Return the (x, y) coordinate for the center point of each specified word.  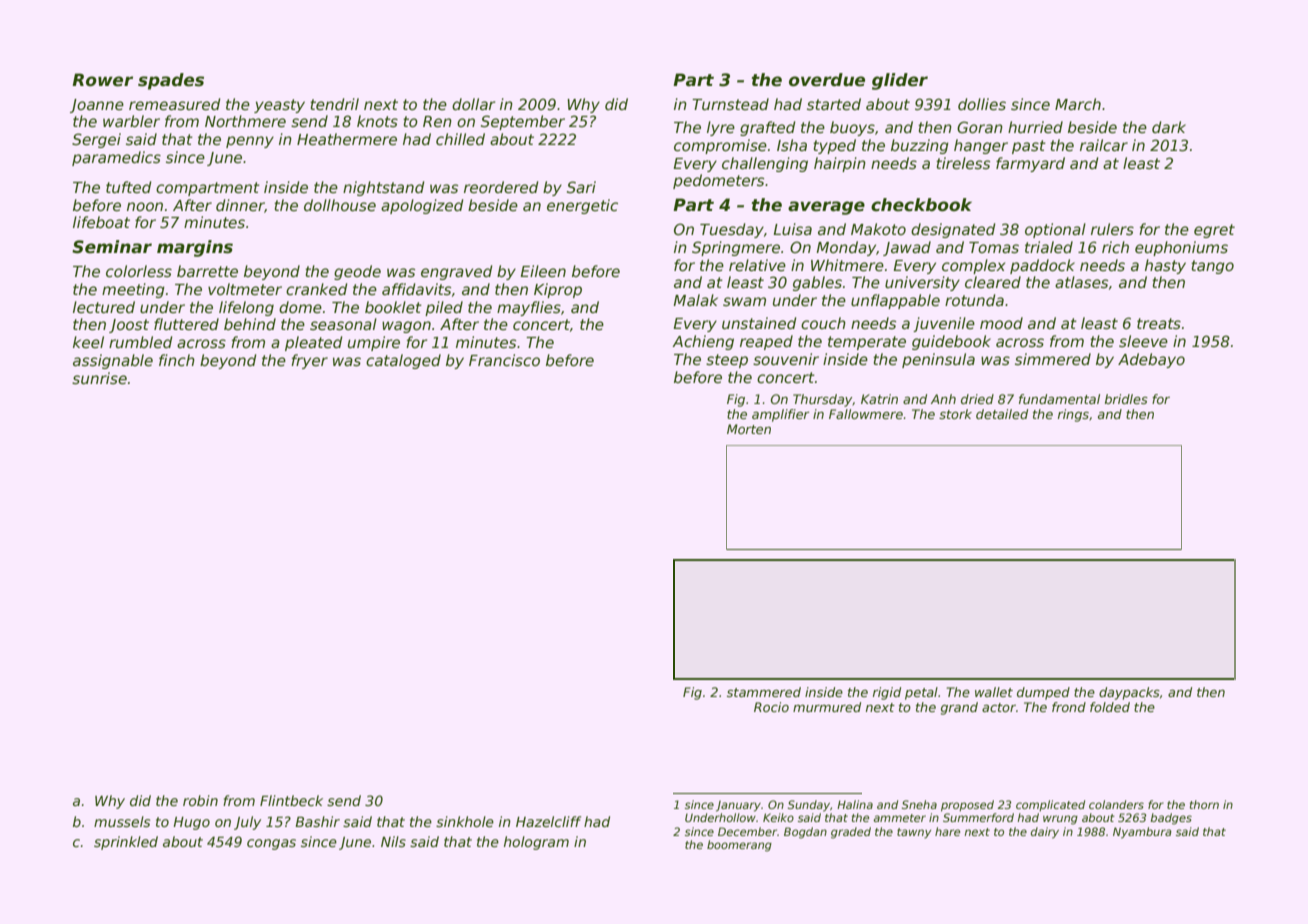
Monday (846, 248)
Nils (393, 841)
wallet (994, 692)
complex (973, 266)
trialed (1049, 247)
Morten (749, 429)
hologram (536, 843)
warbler (131, 121)
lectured (104, 307)
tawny (914, 833)
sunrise (99, 378)
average (826, 208)
